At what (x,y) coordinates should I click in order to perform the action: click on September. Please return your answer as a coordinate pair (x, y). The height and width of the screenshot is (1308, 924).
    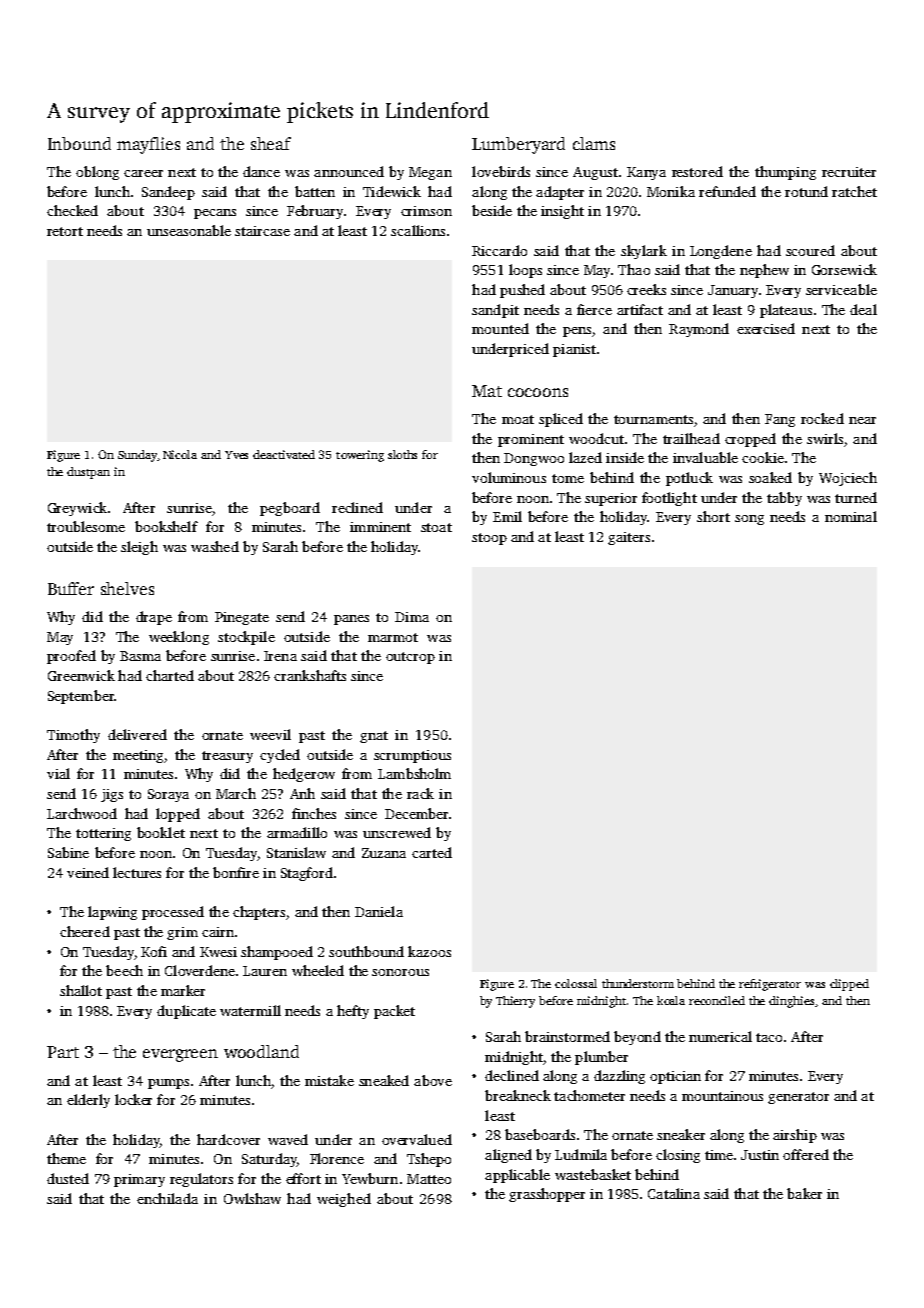
    Looking at the image, I should click on (81, 697).
